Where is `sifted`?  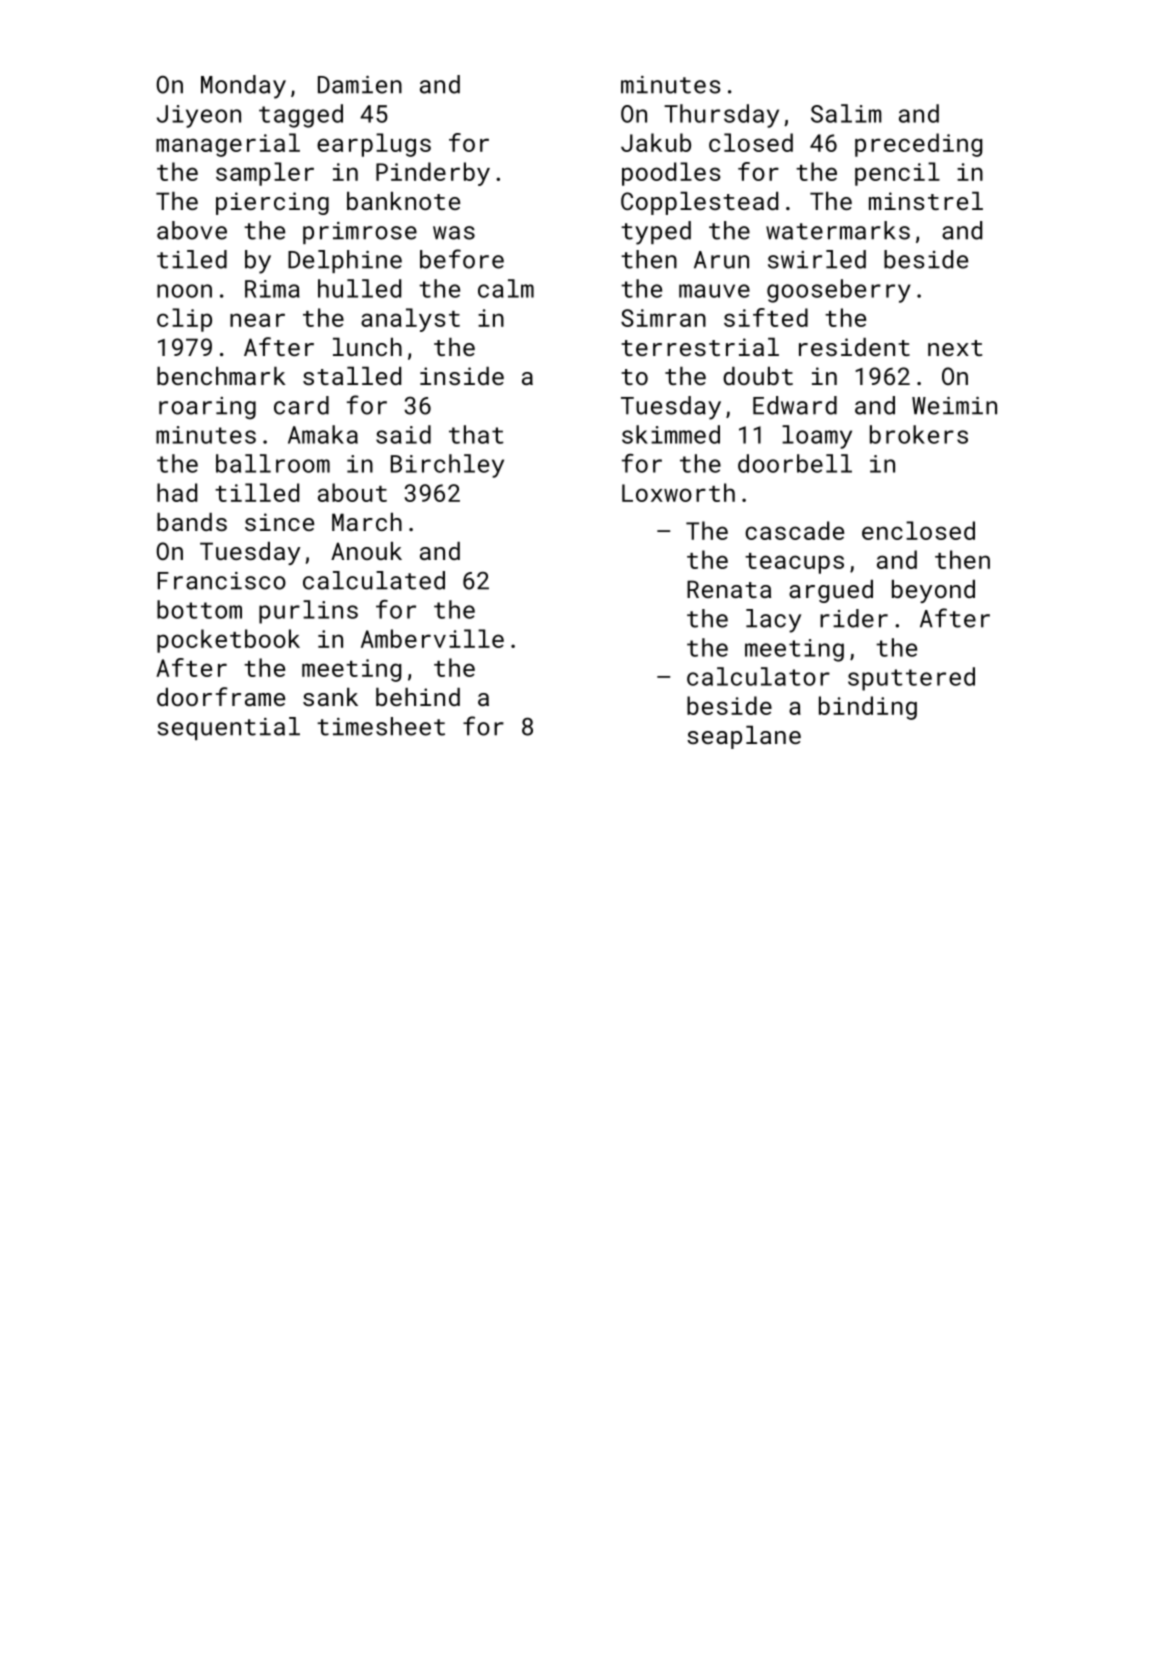
sifted is located at coordinates (766, 317).
